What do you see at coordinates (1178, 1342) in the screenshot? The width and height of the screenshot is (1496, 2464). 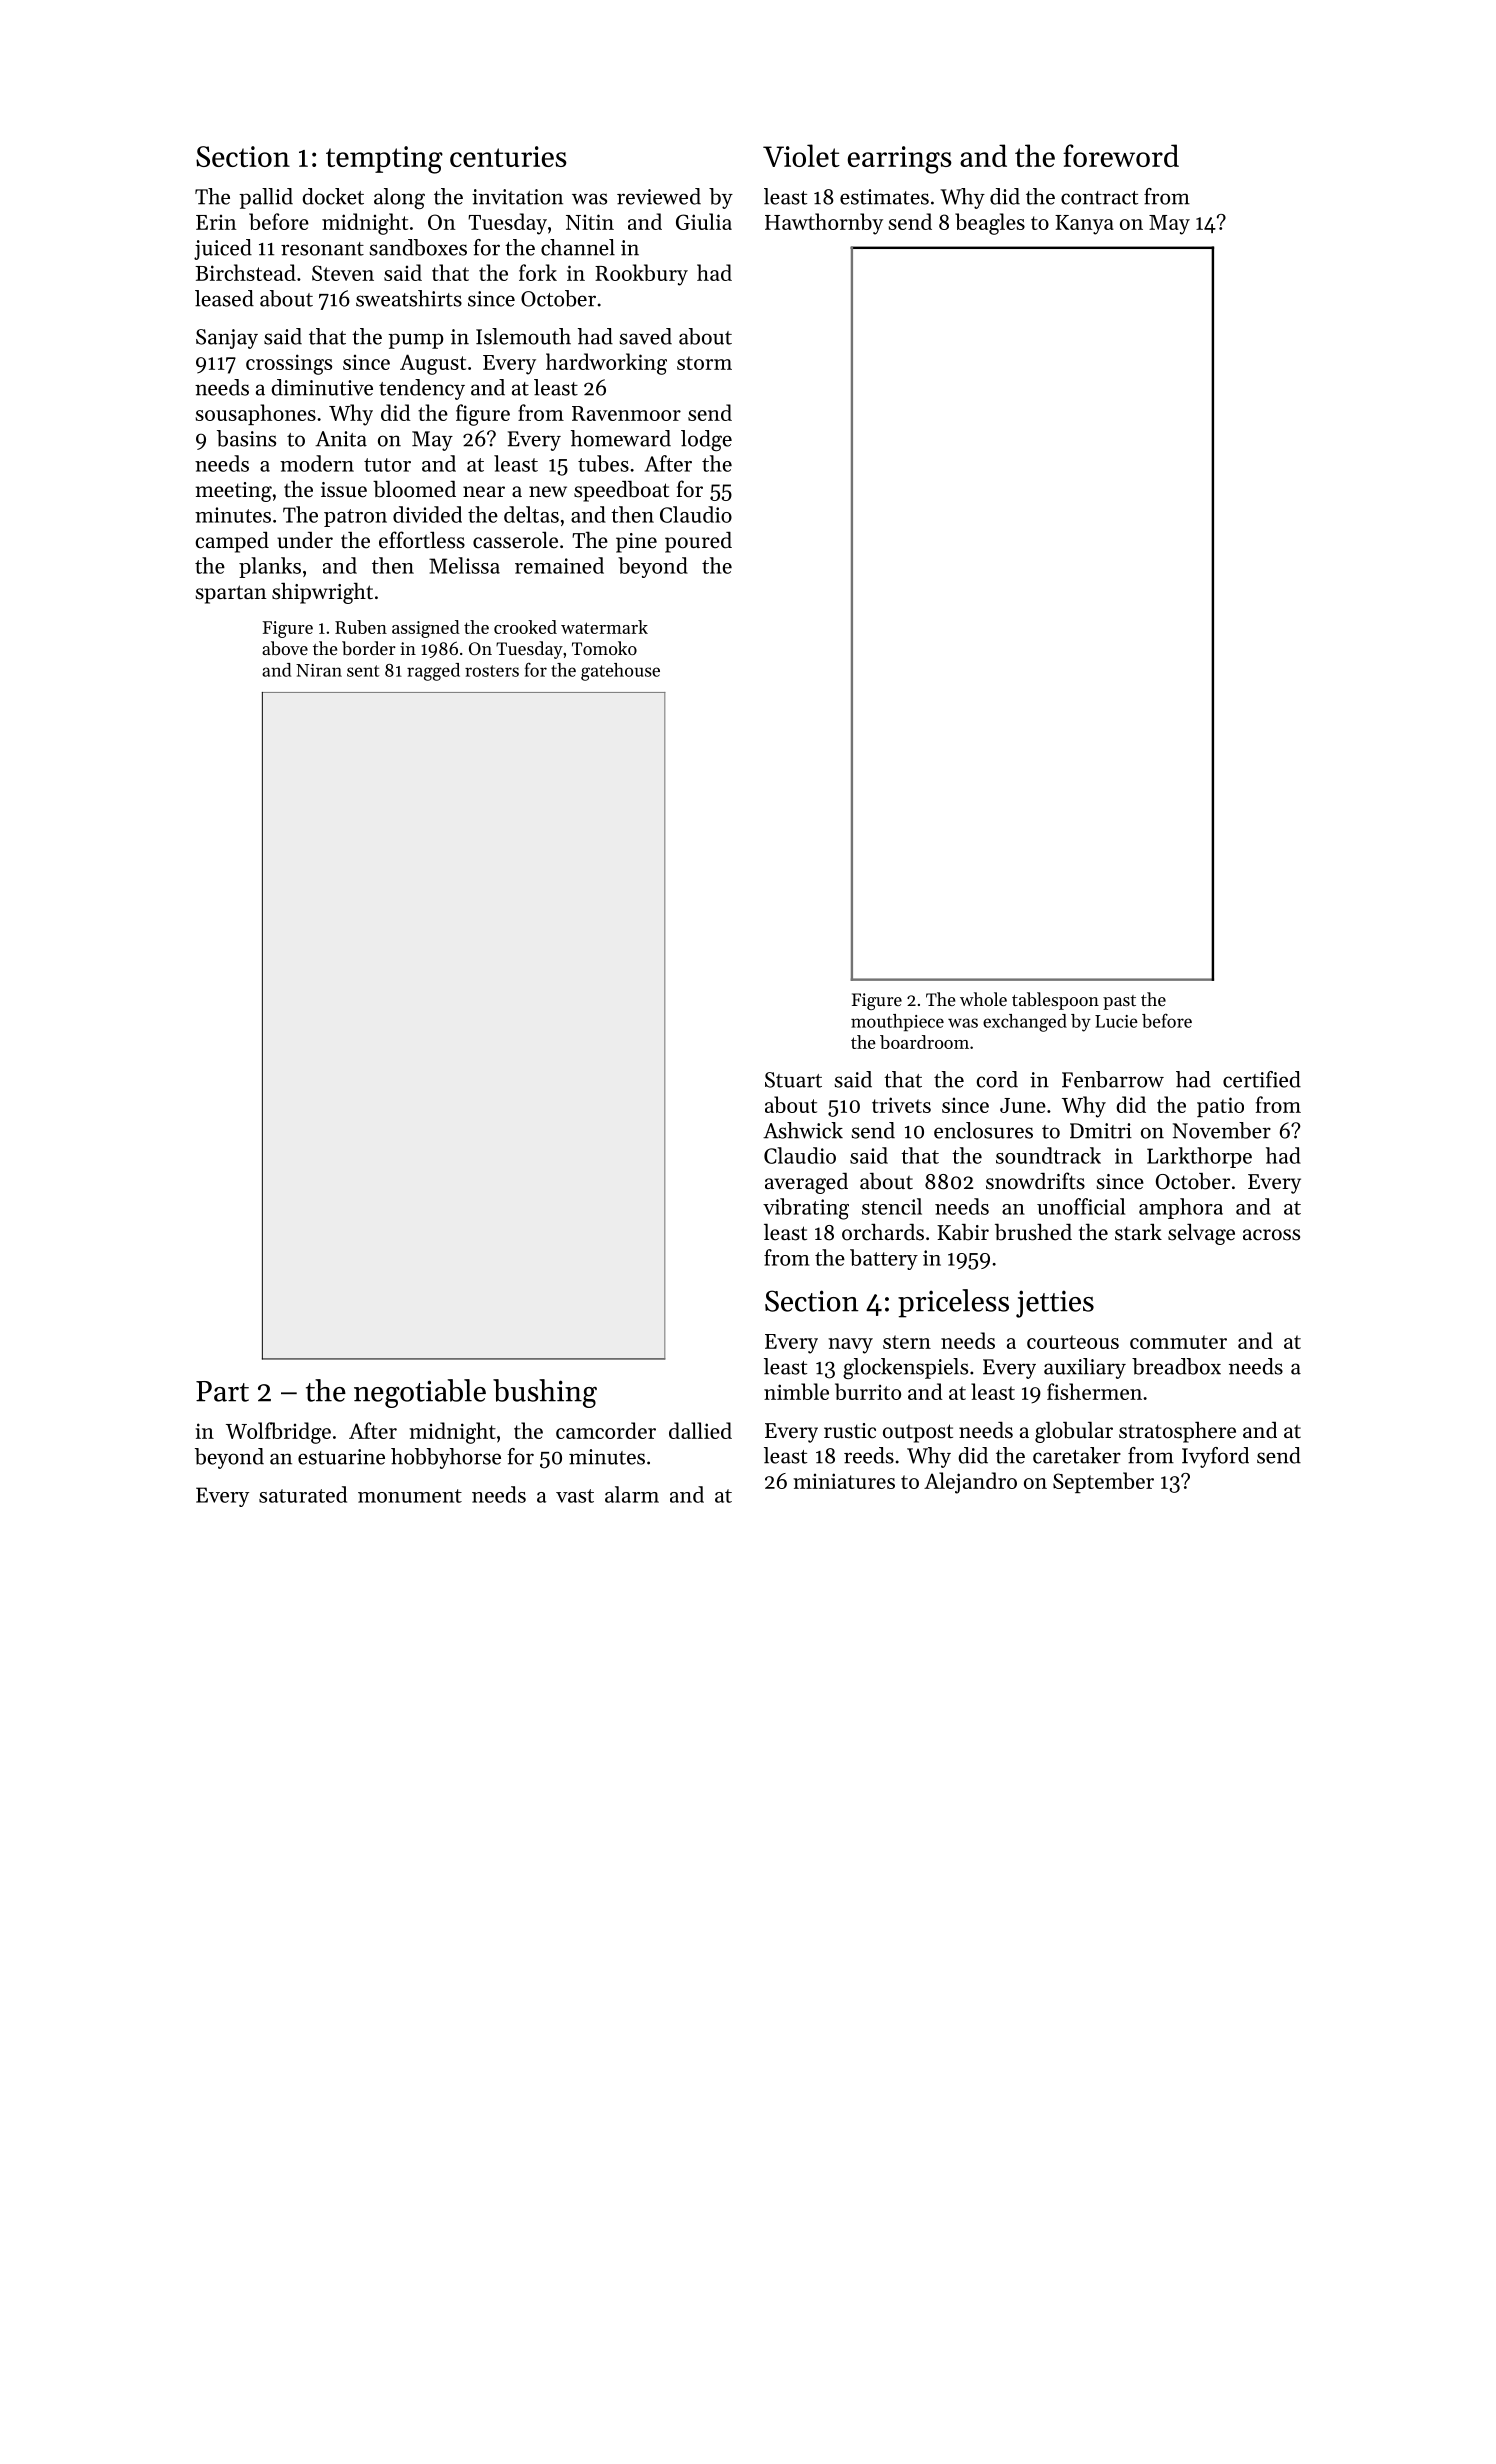 I see `commuter` at bounding box center [1178, 1342].
